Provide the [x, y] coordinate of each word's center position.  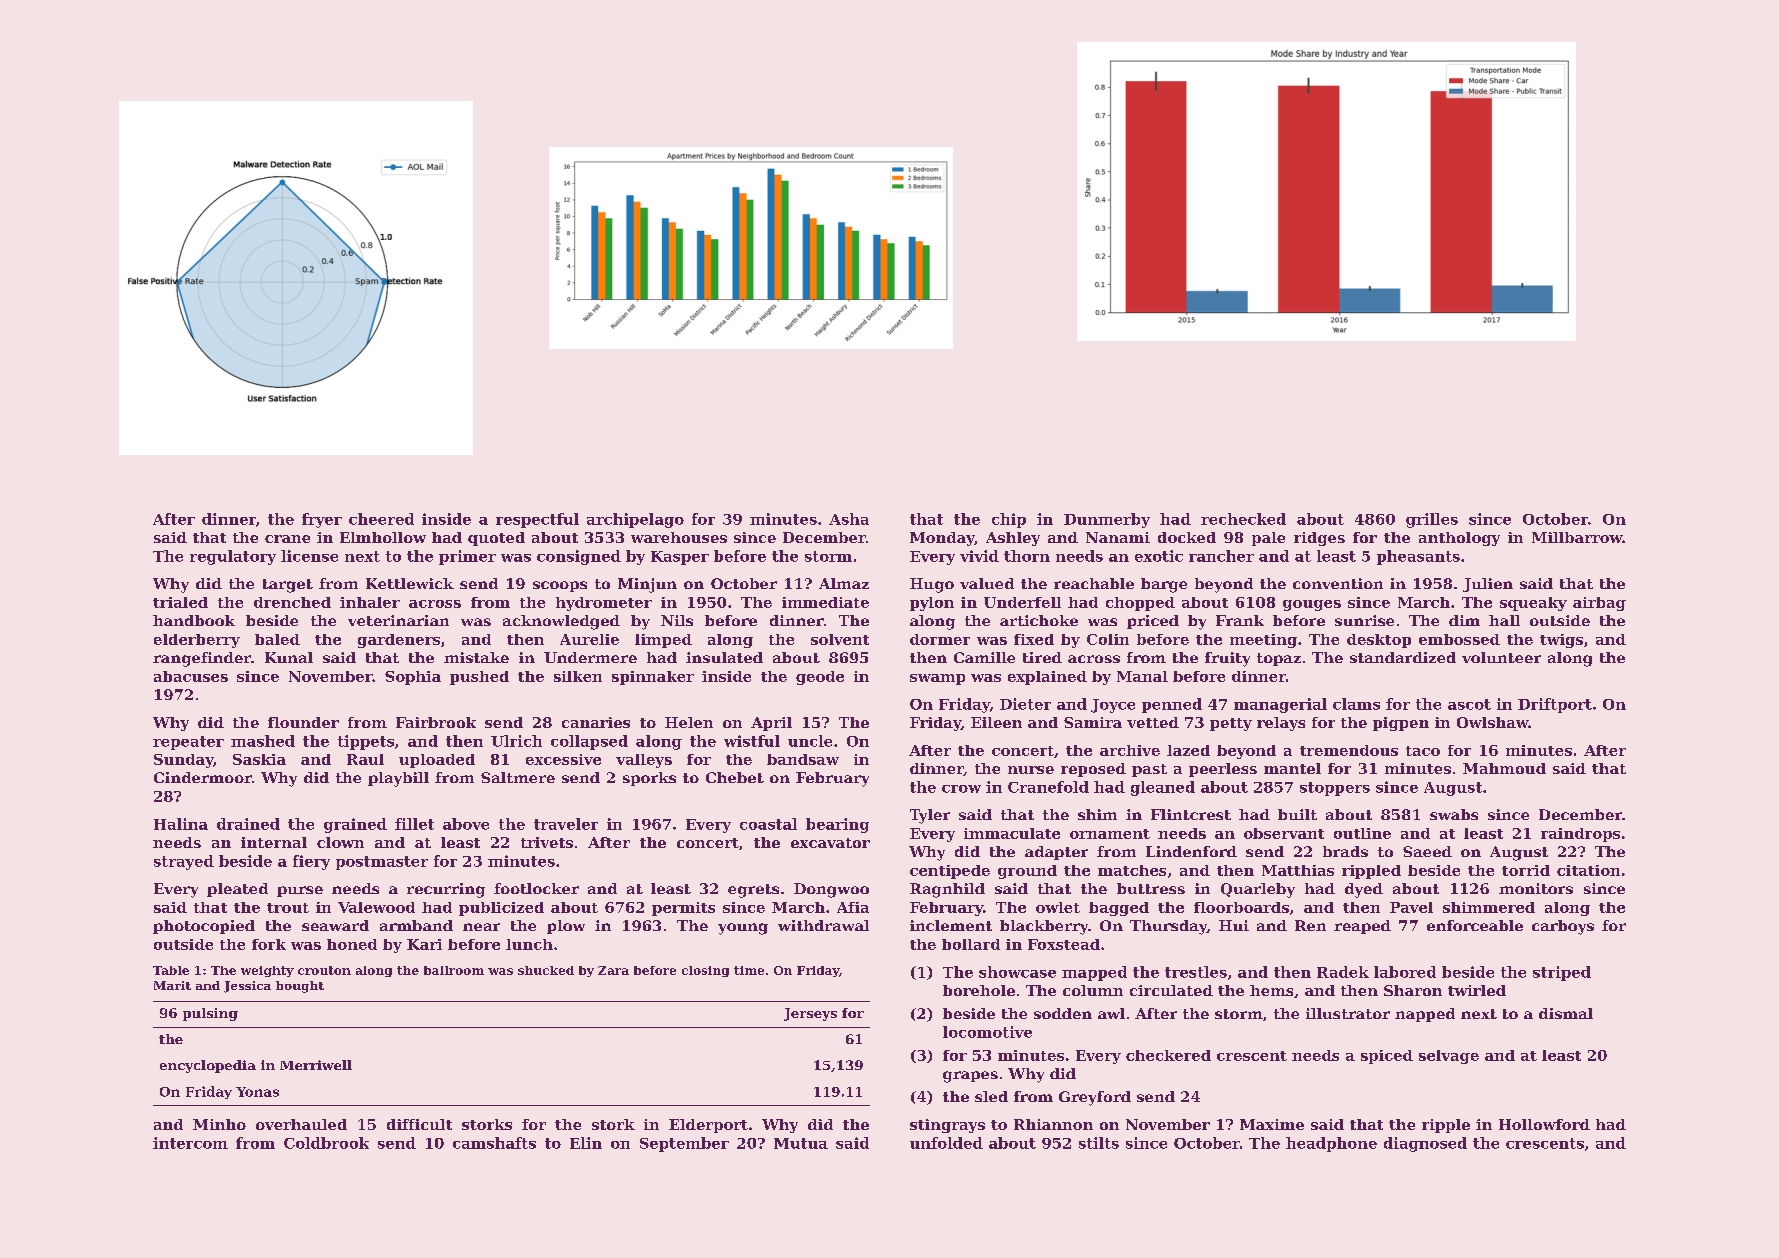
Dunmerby [1107, 520]
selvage [1449, 1057]
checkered [1168, 1055]
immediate [825, 602]
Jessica [247, 987]
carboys [1563, 927]
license [309, 556]
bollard [971, 944]
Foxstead [1064, 944]
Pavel [1411, 907]
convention [1338, 583]
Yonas [257, 1092]
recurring [446, 890]
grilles [1432, 520]
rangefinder [202, 659]
